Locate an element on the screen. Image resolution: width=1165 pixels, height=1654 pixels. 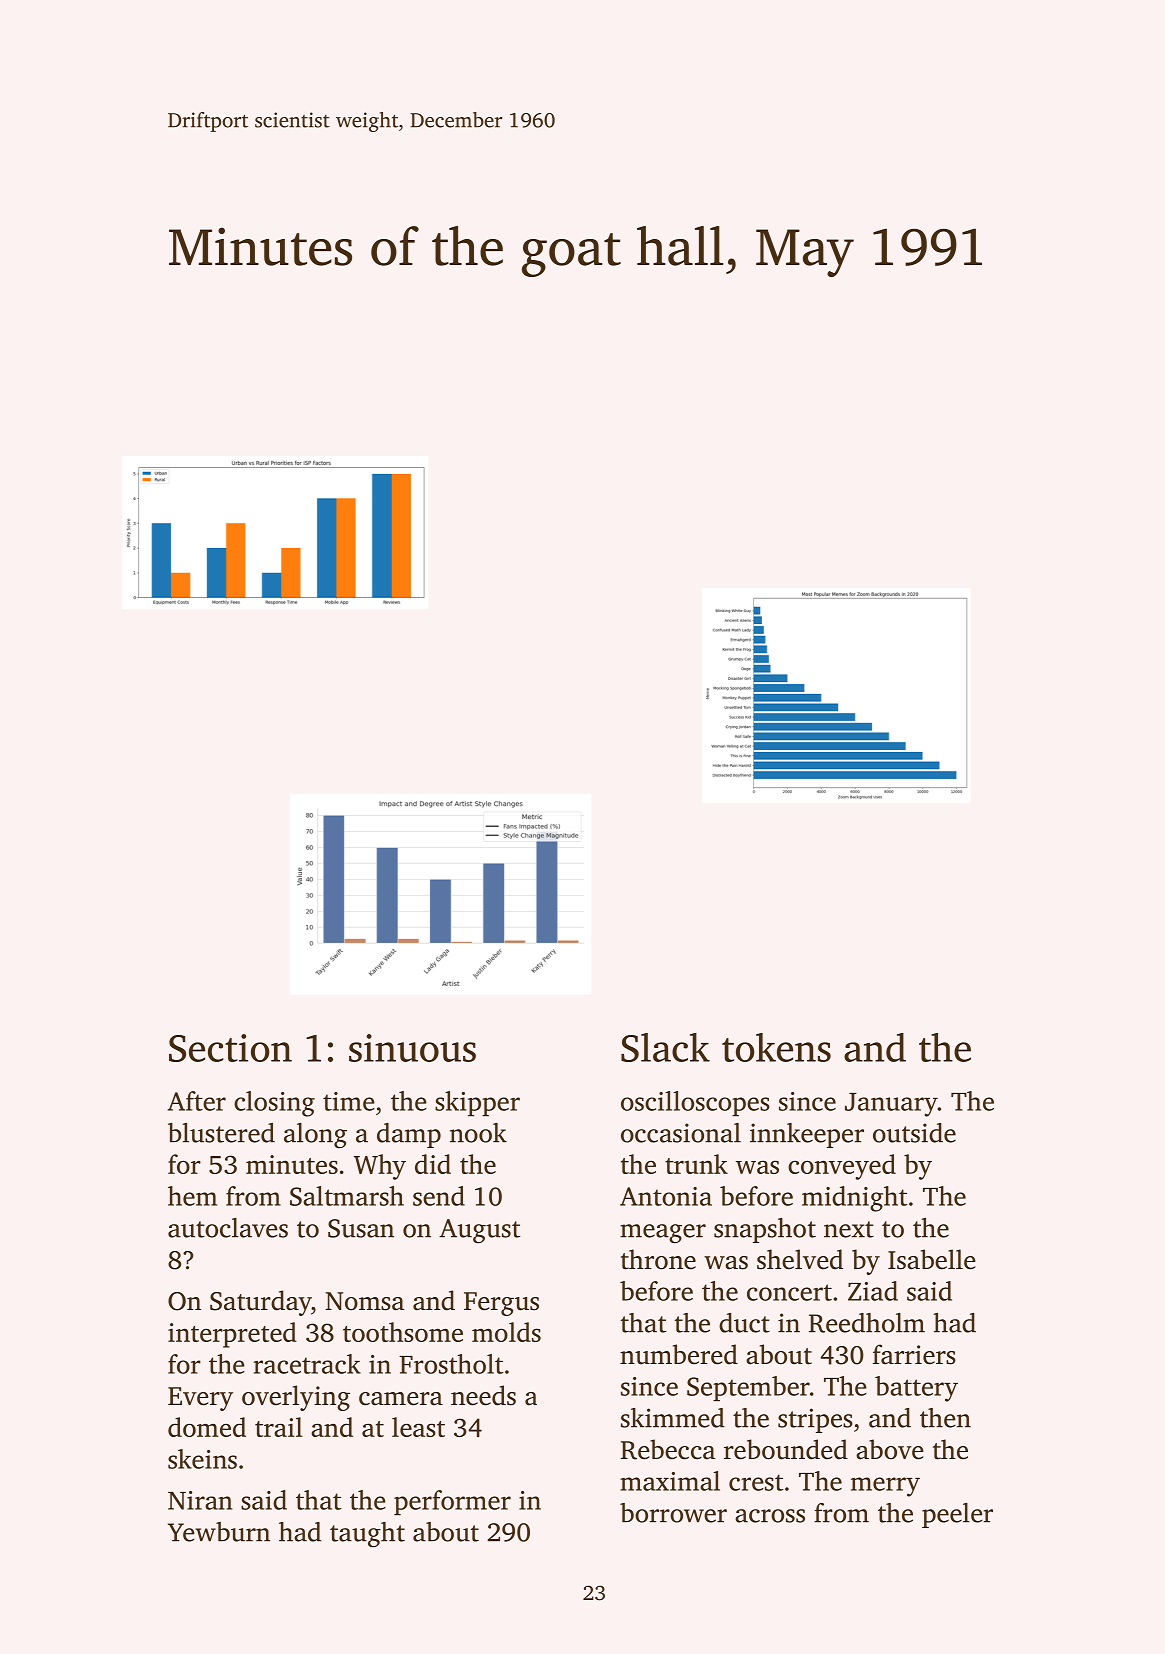
borrower is located at coordinates (673, 1513).
